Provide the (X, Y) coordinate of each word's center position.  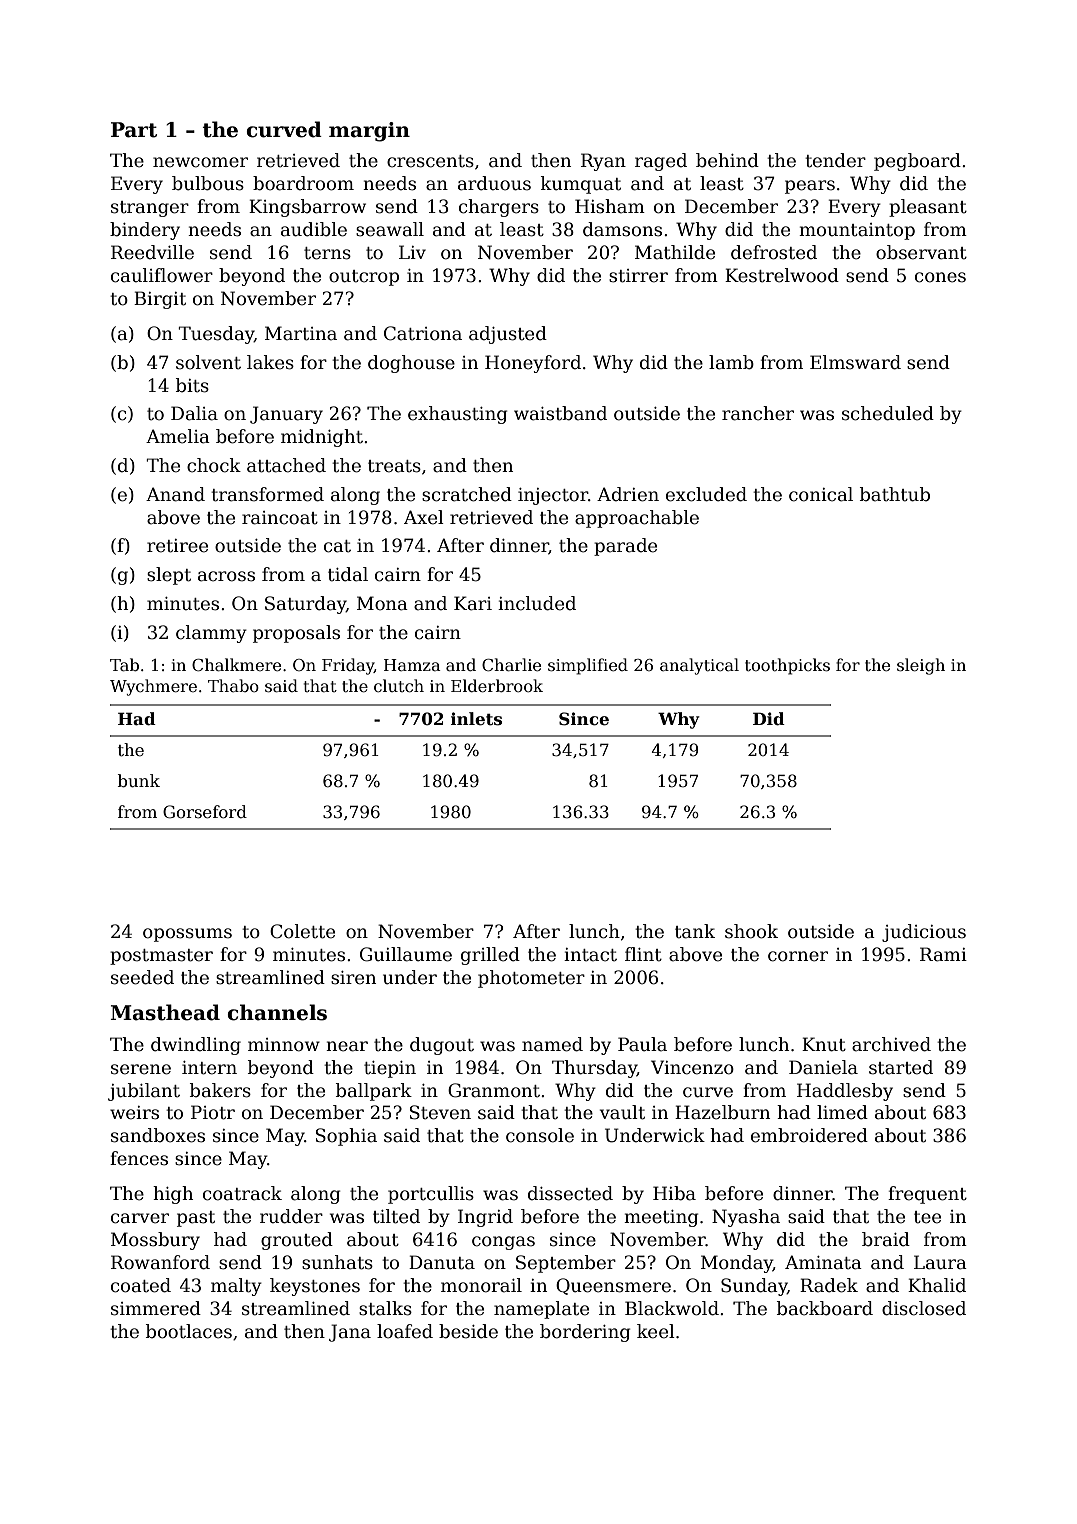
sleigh (921, 666)
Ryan (603, 162)
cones (940, 277)
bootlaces (189, 1331)
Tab (124, 665)
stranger (150, 209)
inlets (476, 719)
